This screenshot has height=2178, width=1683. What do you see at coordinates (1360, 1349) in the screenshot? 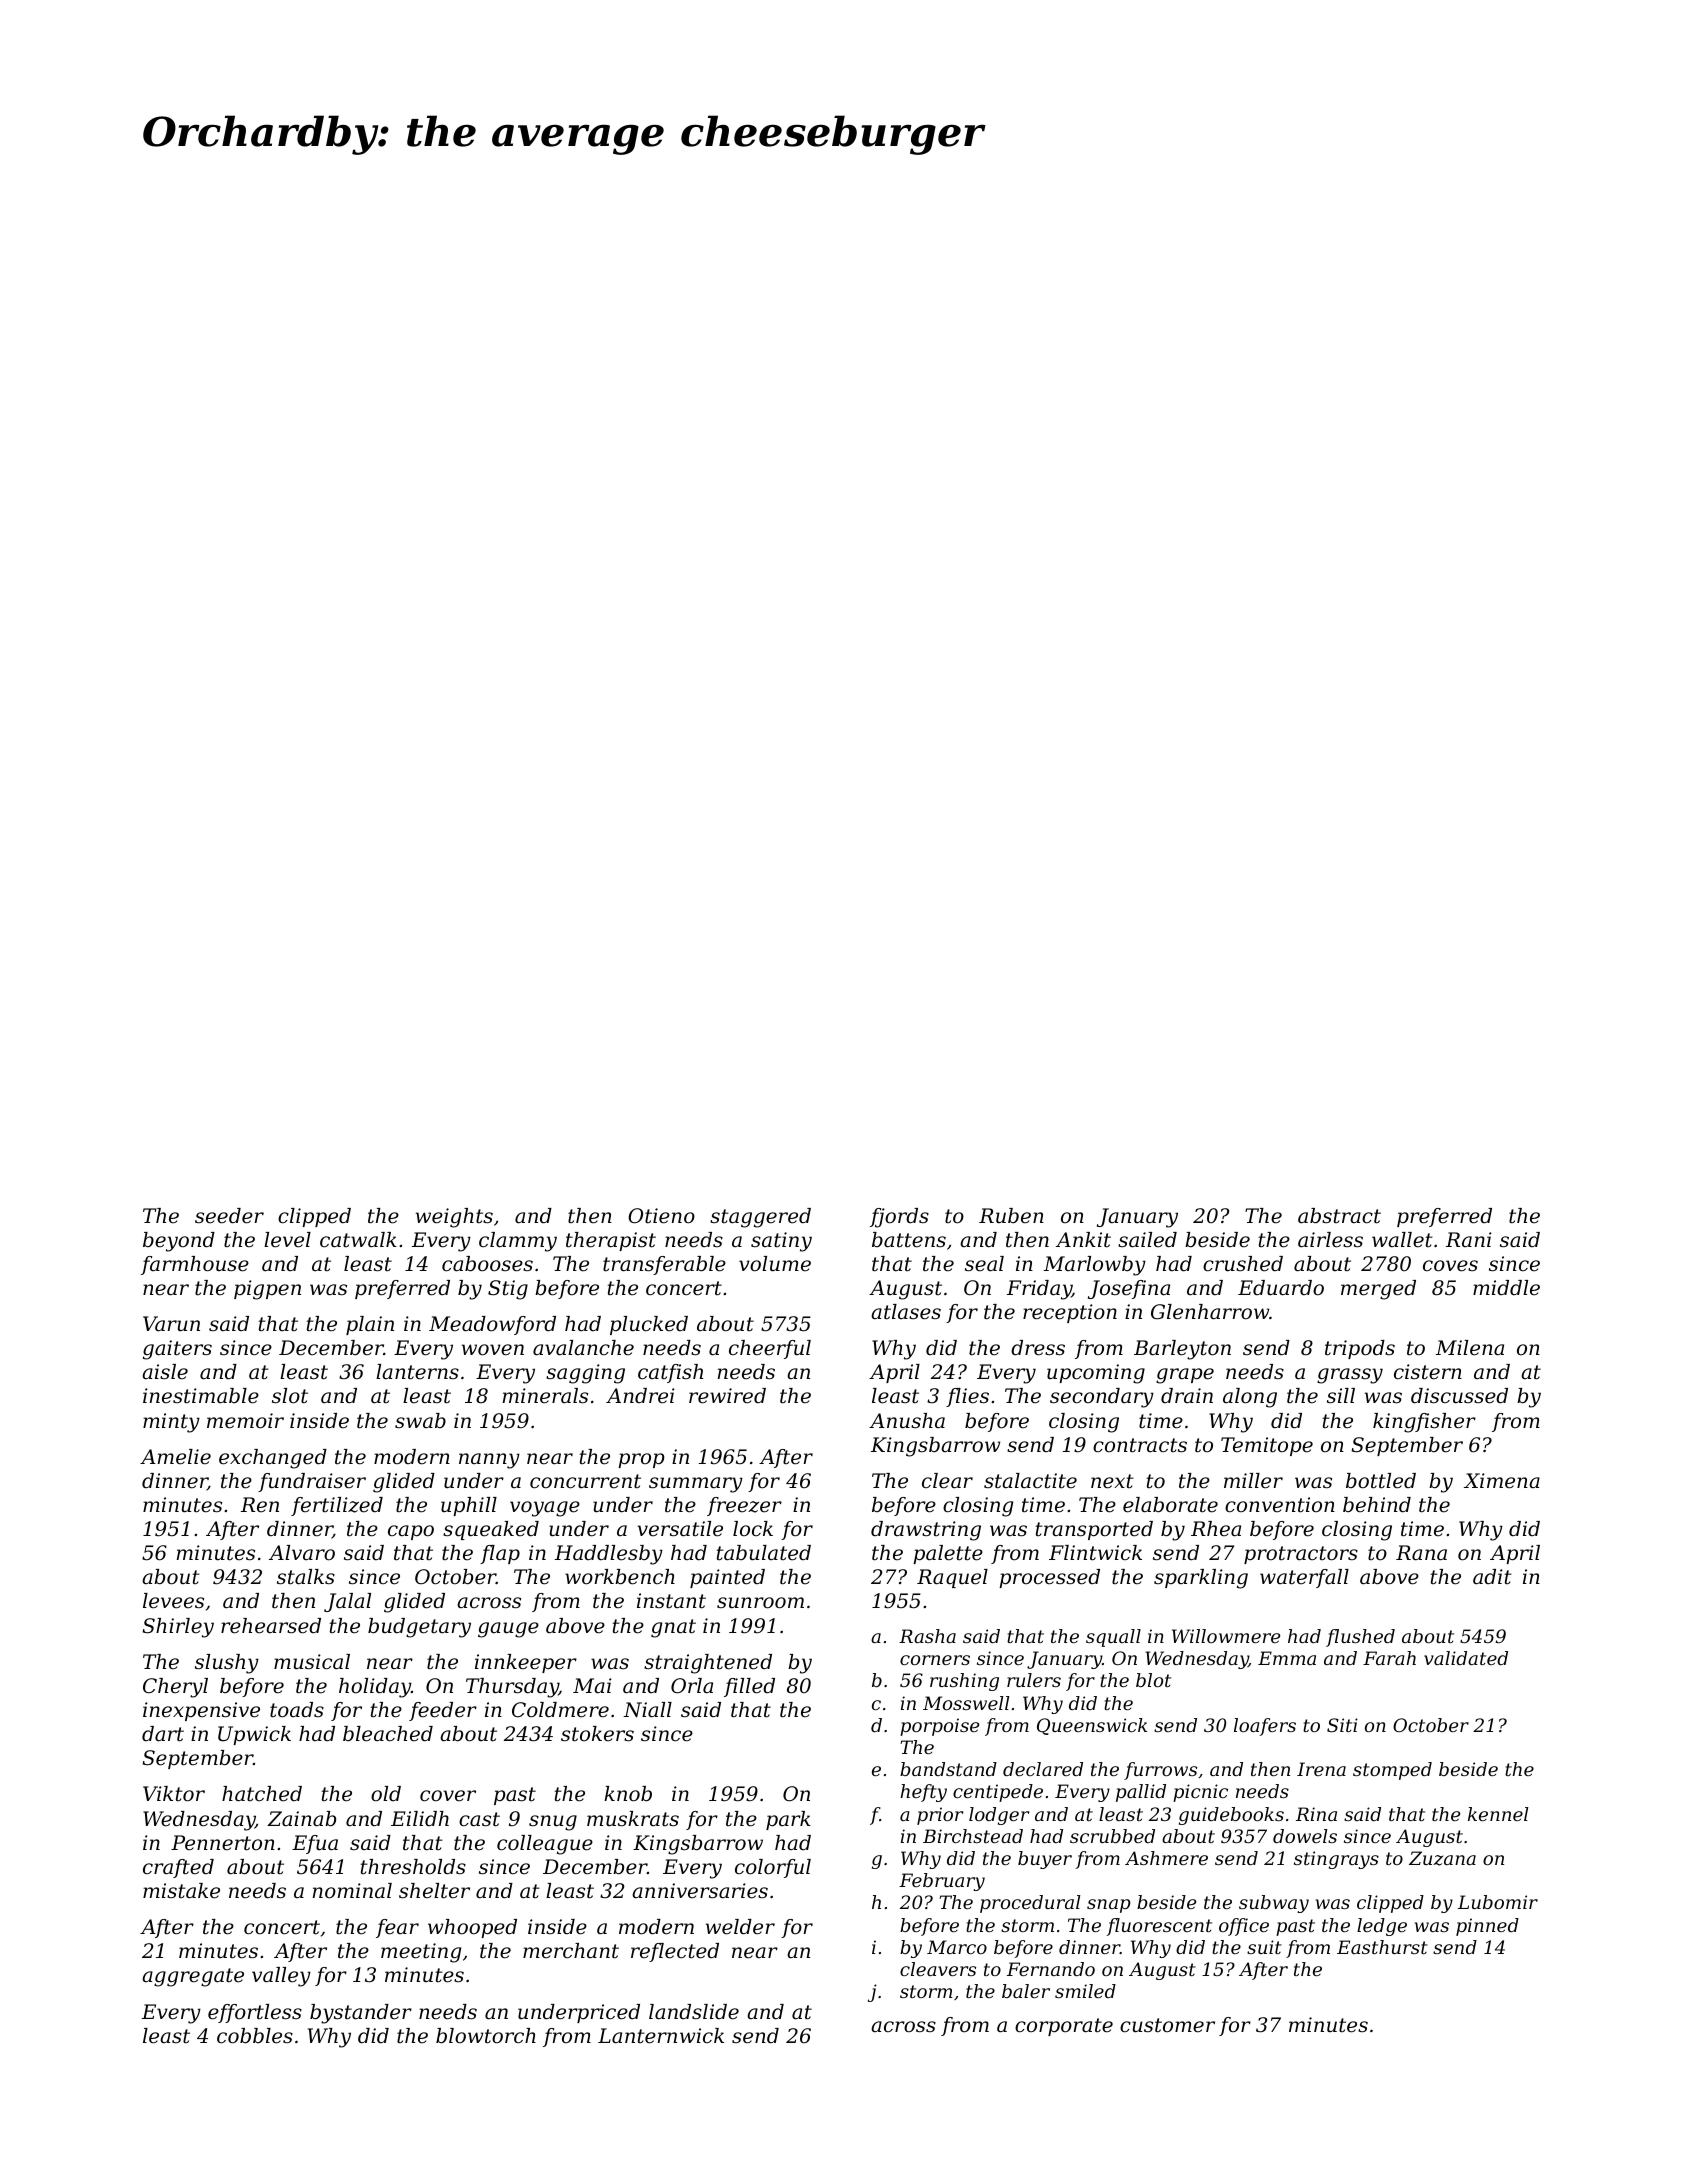
I see `tripods` at bounding box center [1360, 1349].
